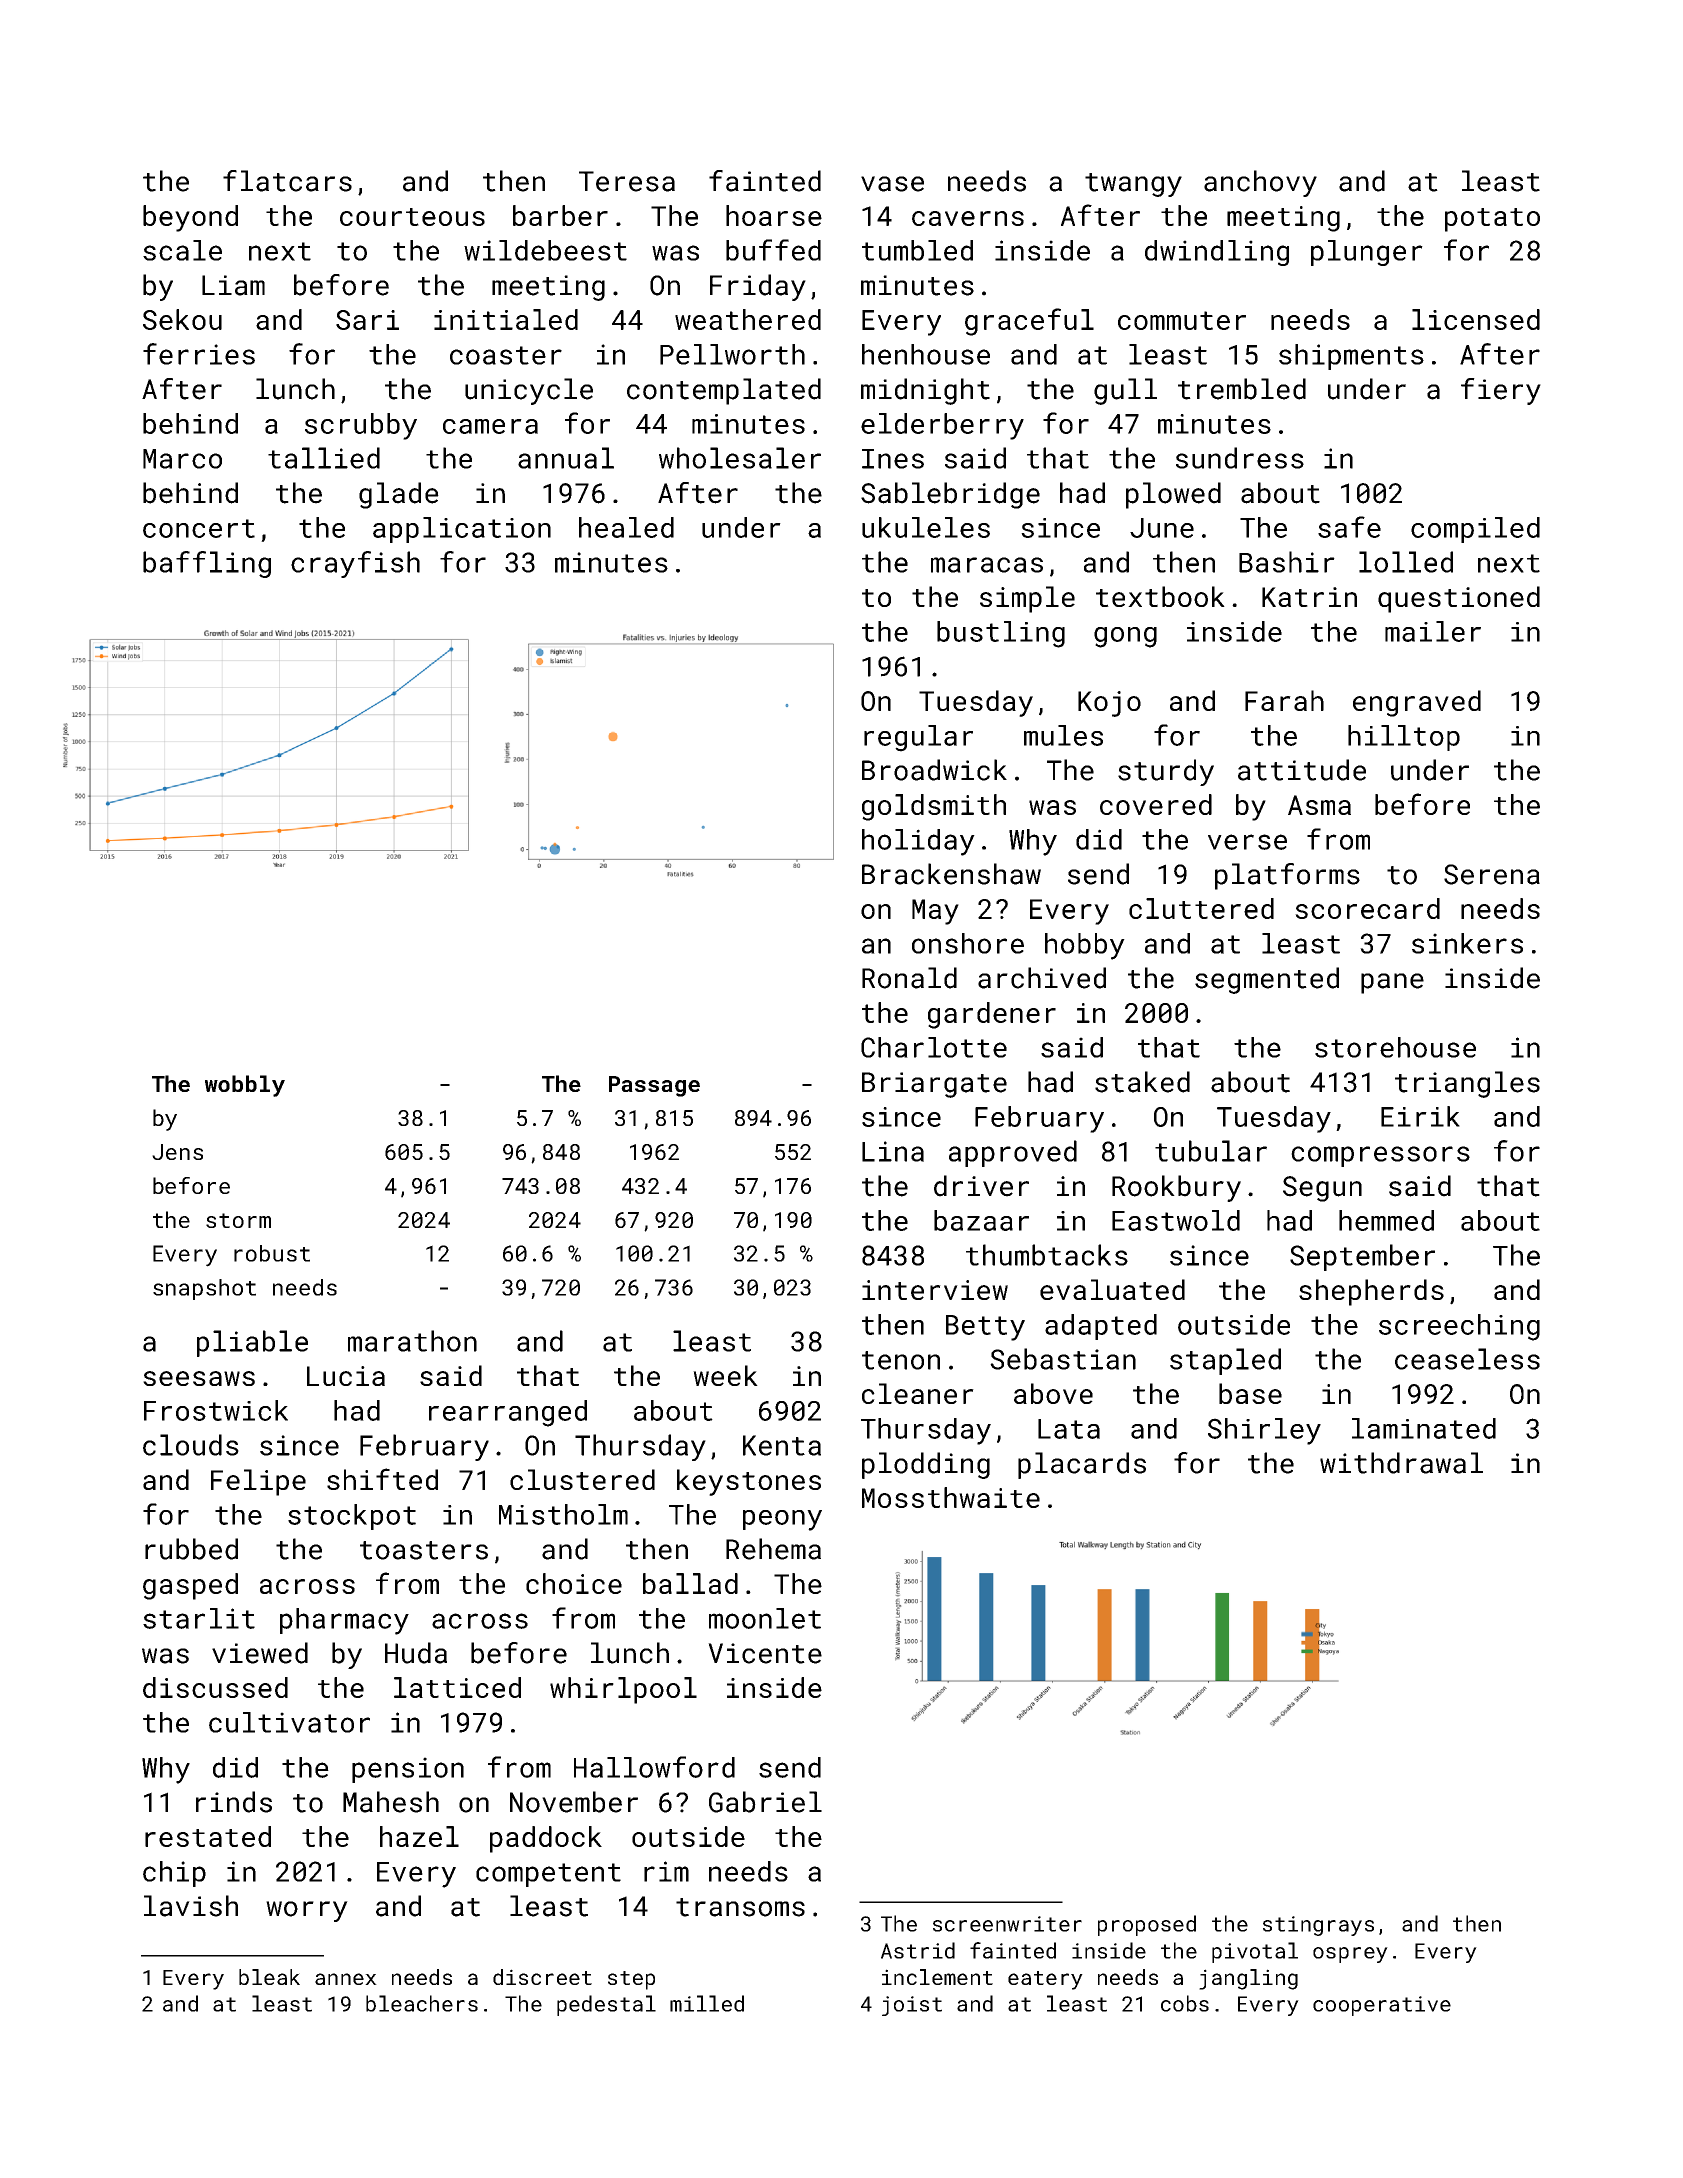 The image size is (1683, 2178). What do you see at coordinates (287, 181) in the page?
I see `flatcars` at bounding box center [287, 181].
